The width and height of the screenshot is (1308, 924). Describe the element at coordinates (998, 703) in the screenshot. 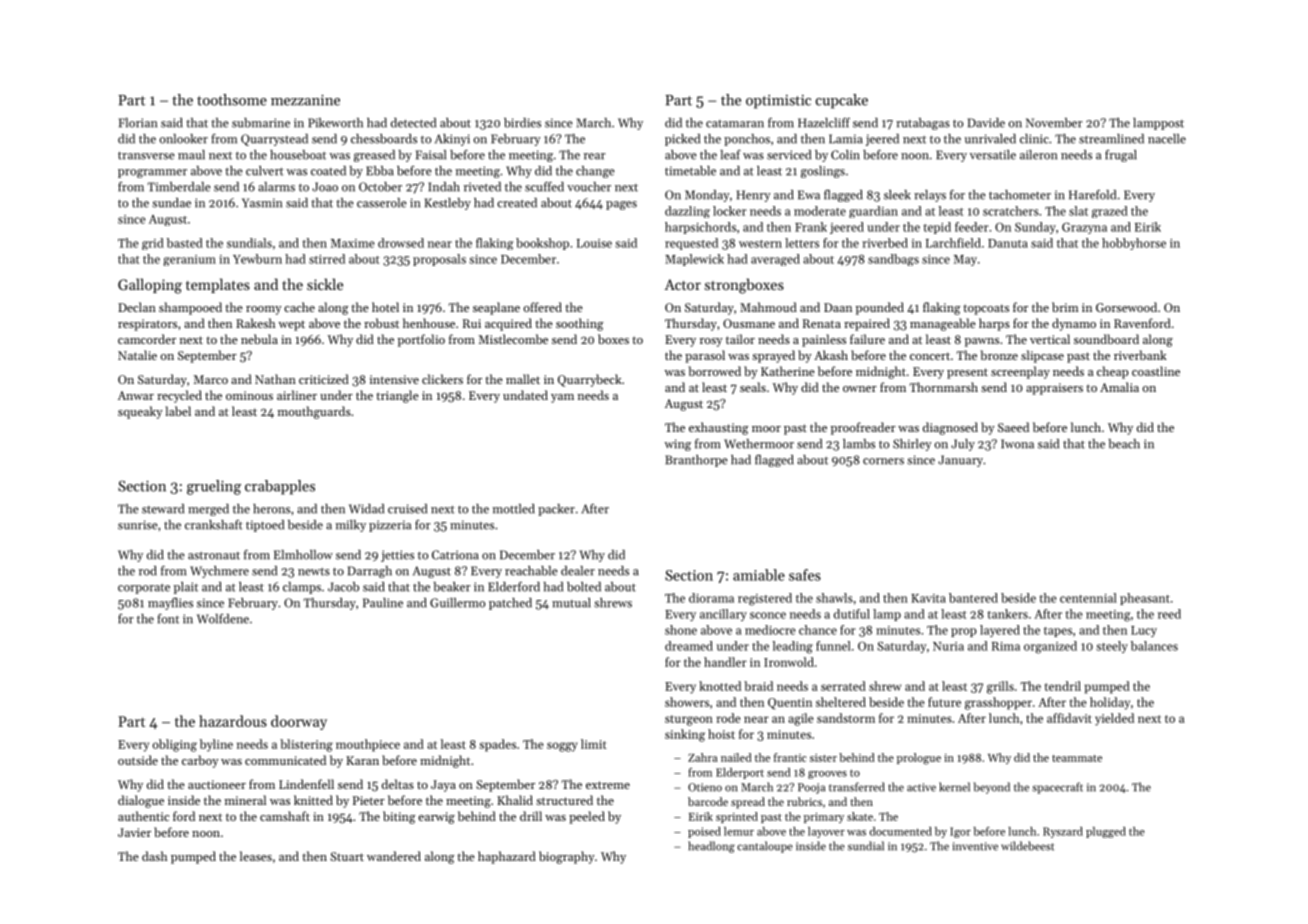

I see `grasshopper` at that location.
